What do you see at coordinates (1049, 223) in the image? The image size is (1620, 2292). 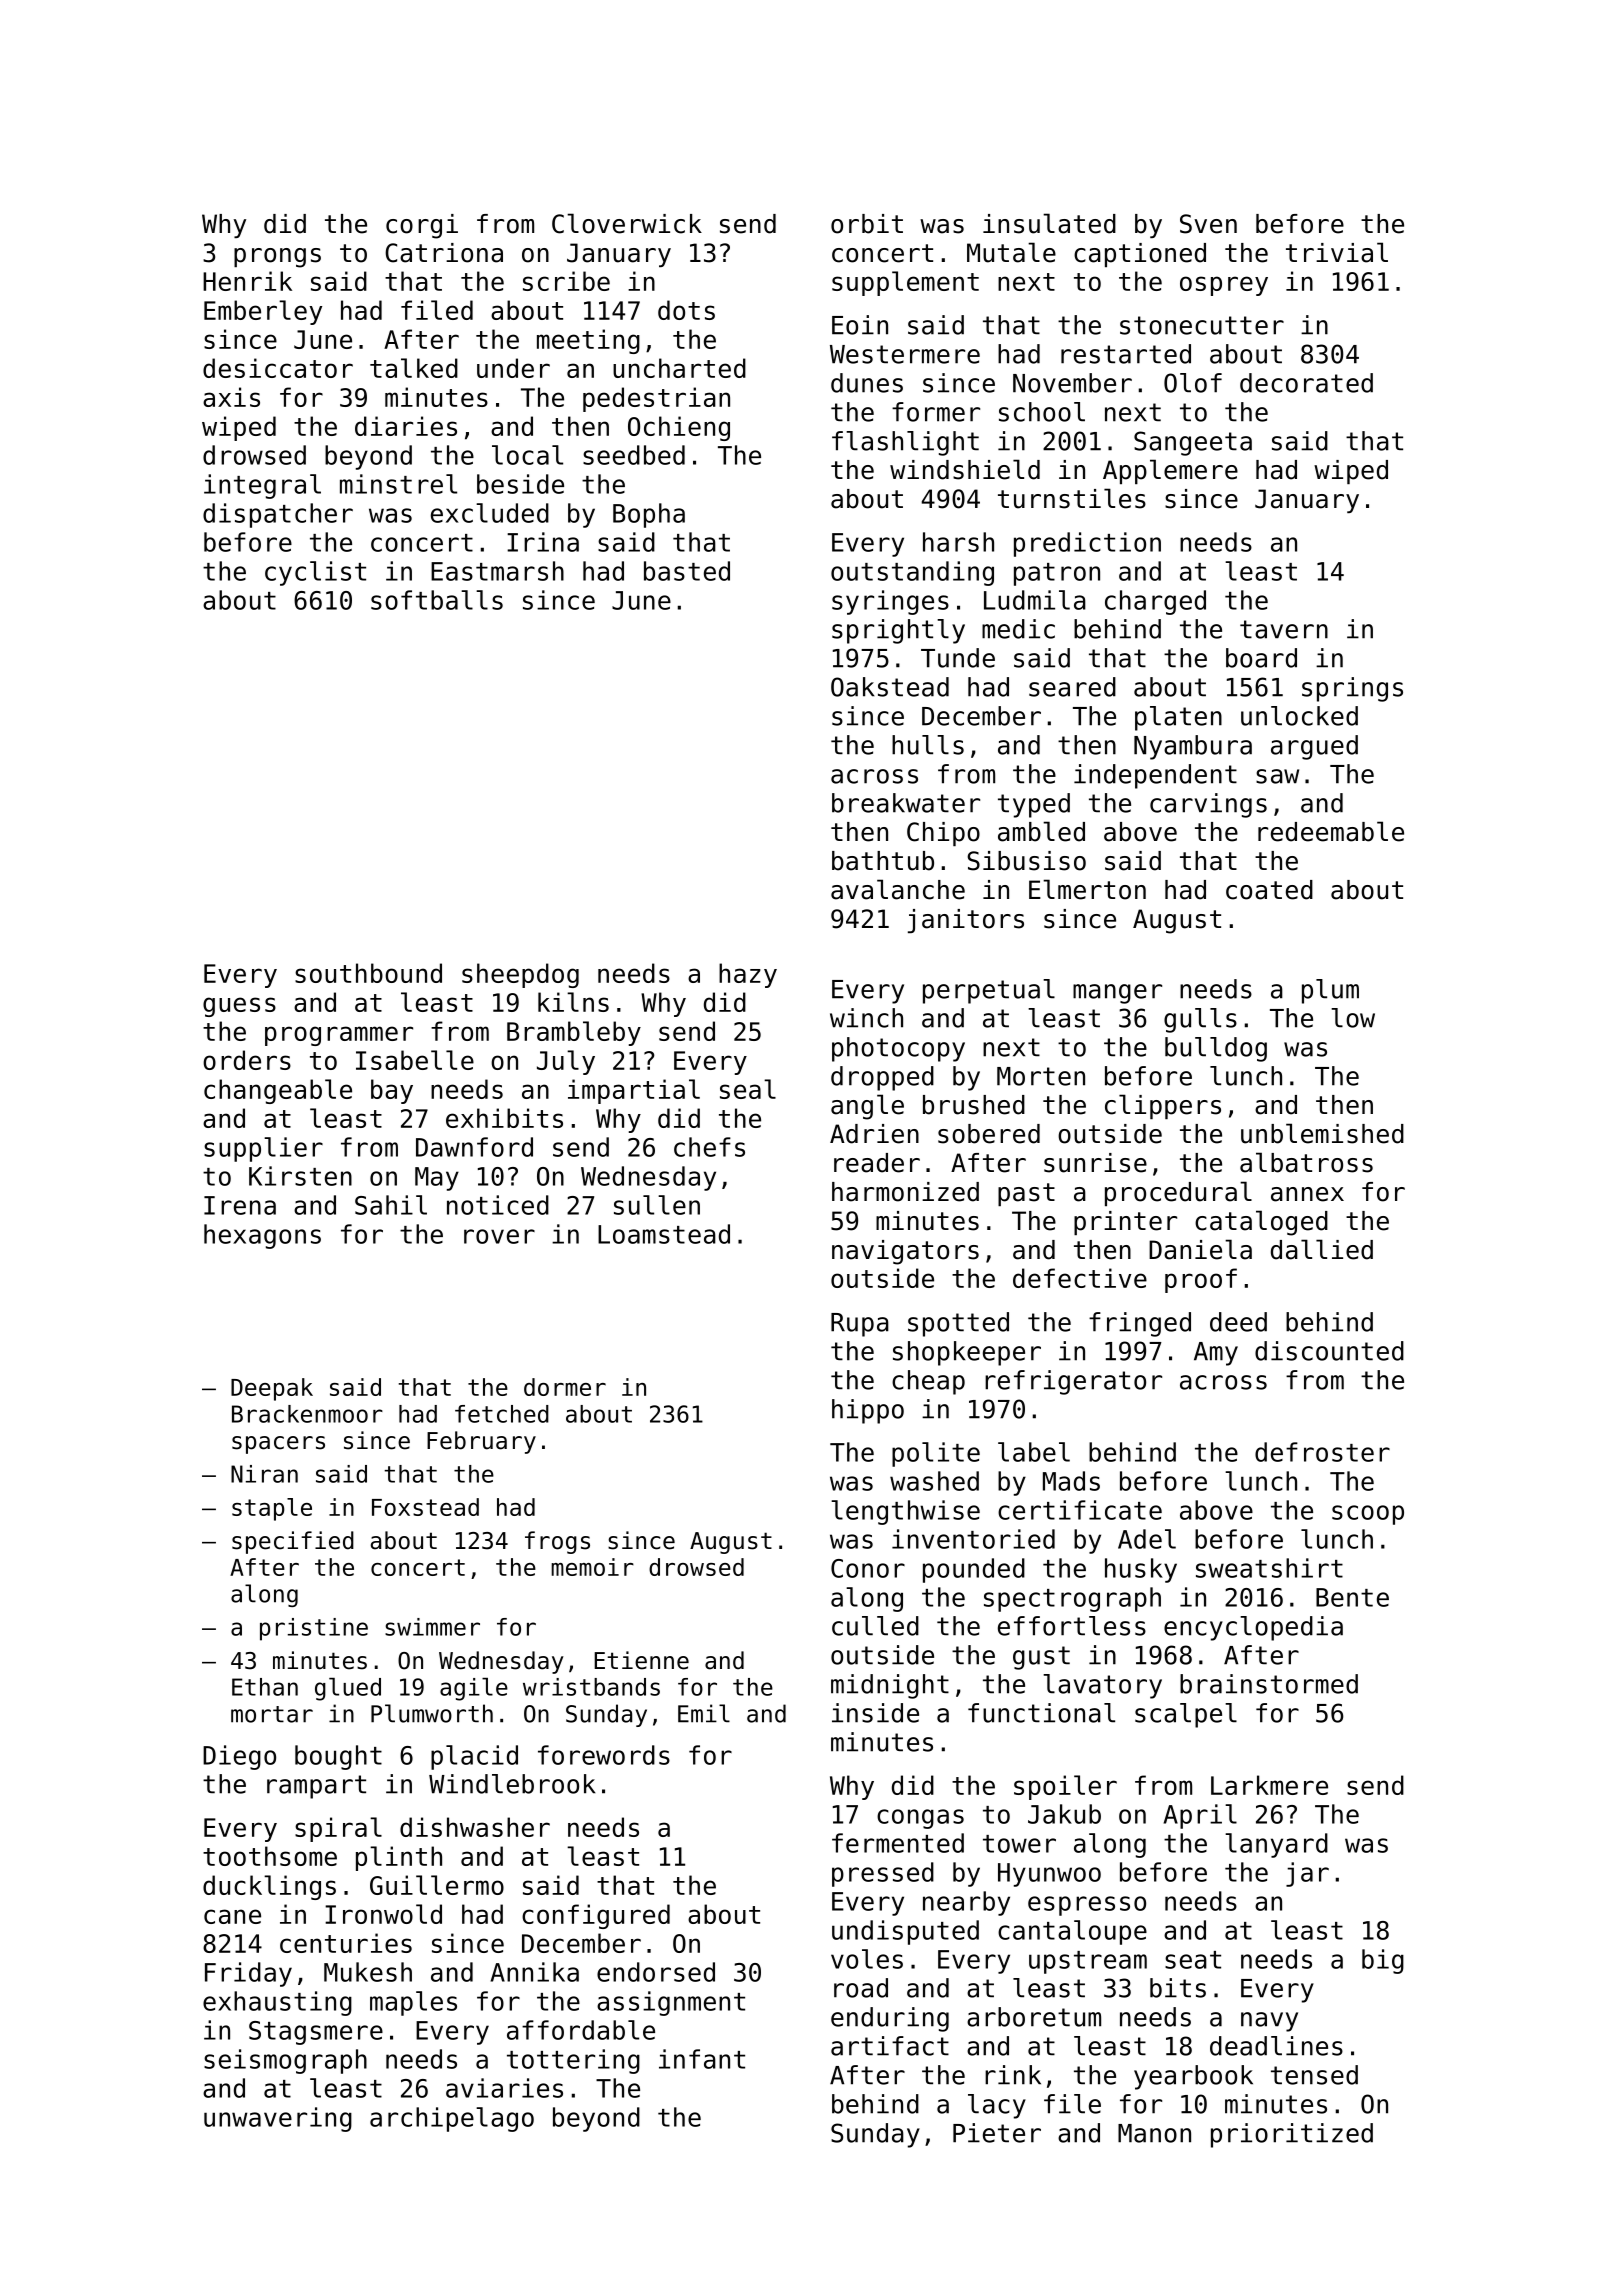 I see `insulated` at bounding box center [1049, 223].
